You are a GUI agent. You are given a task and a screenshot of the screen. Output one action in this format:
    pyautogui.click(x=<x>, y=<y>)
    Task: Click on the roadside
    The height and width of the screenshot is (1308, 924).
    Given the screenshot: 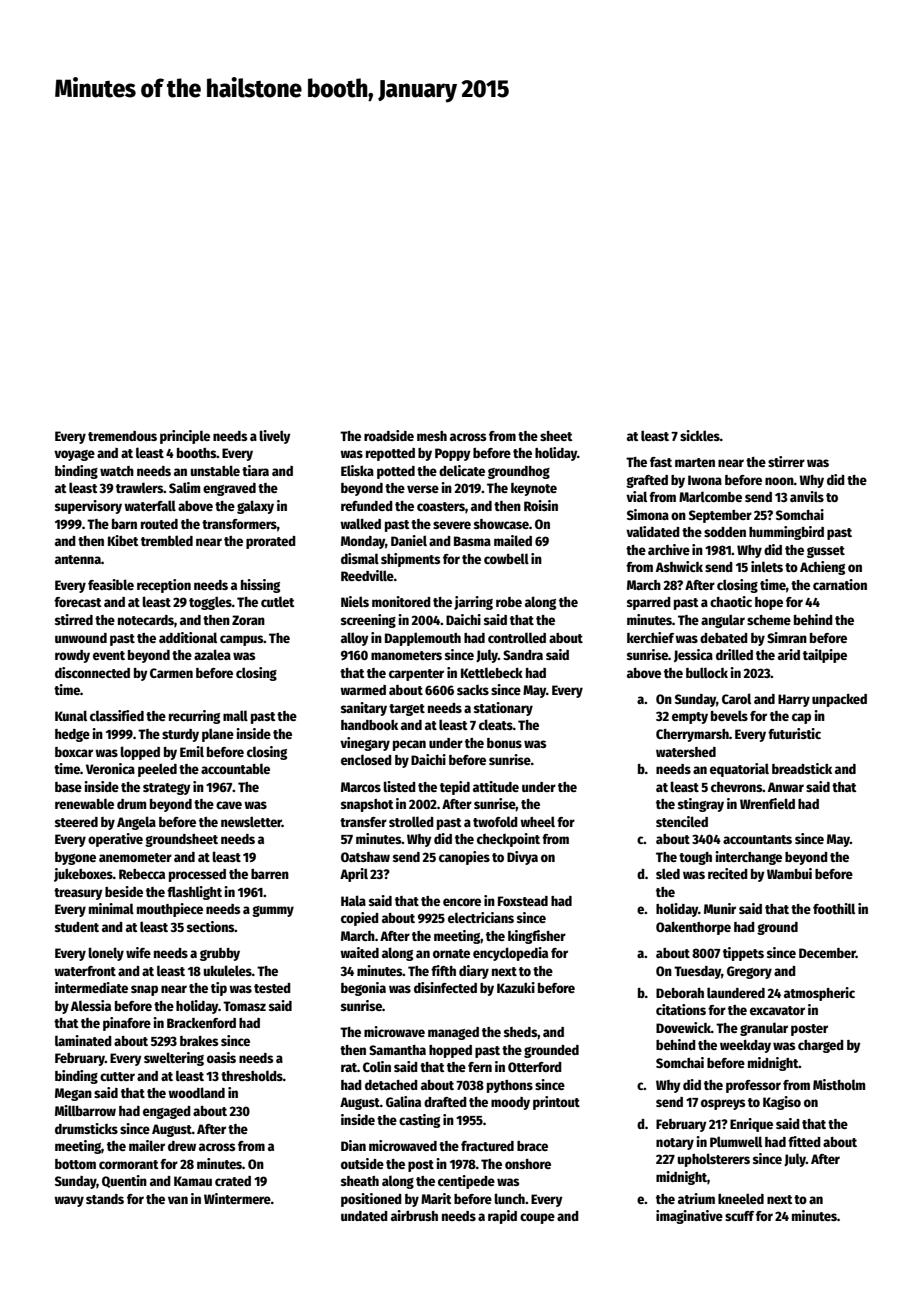 What is the action you would take?
    pyautogui.click(x=389, y=435)
